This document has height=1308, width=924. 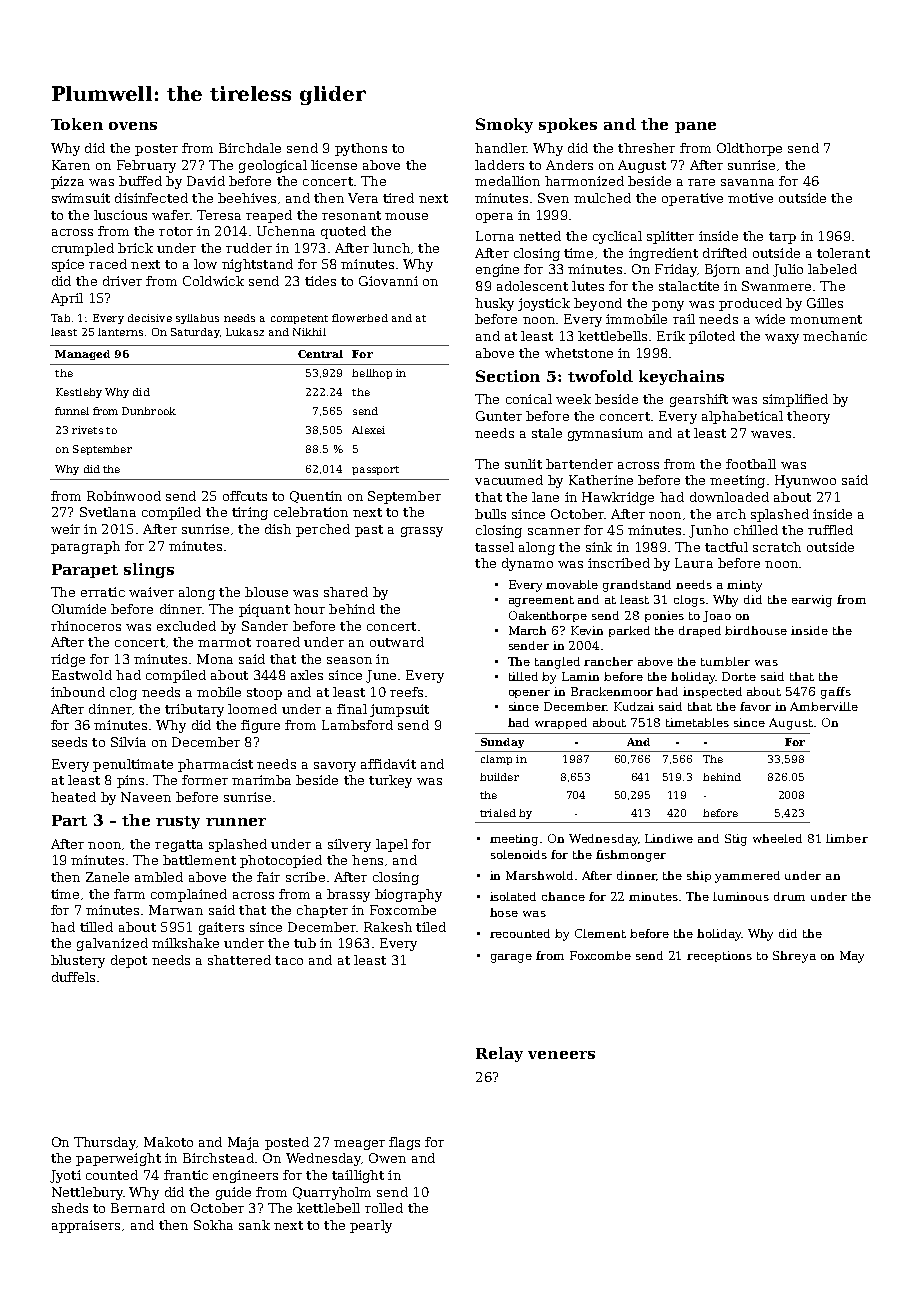 I want to click on gaffs, so click(x=836, y=693).
